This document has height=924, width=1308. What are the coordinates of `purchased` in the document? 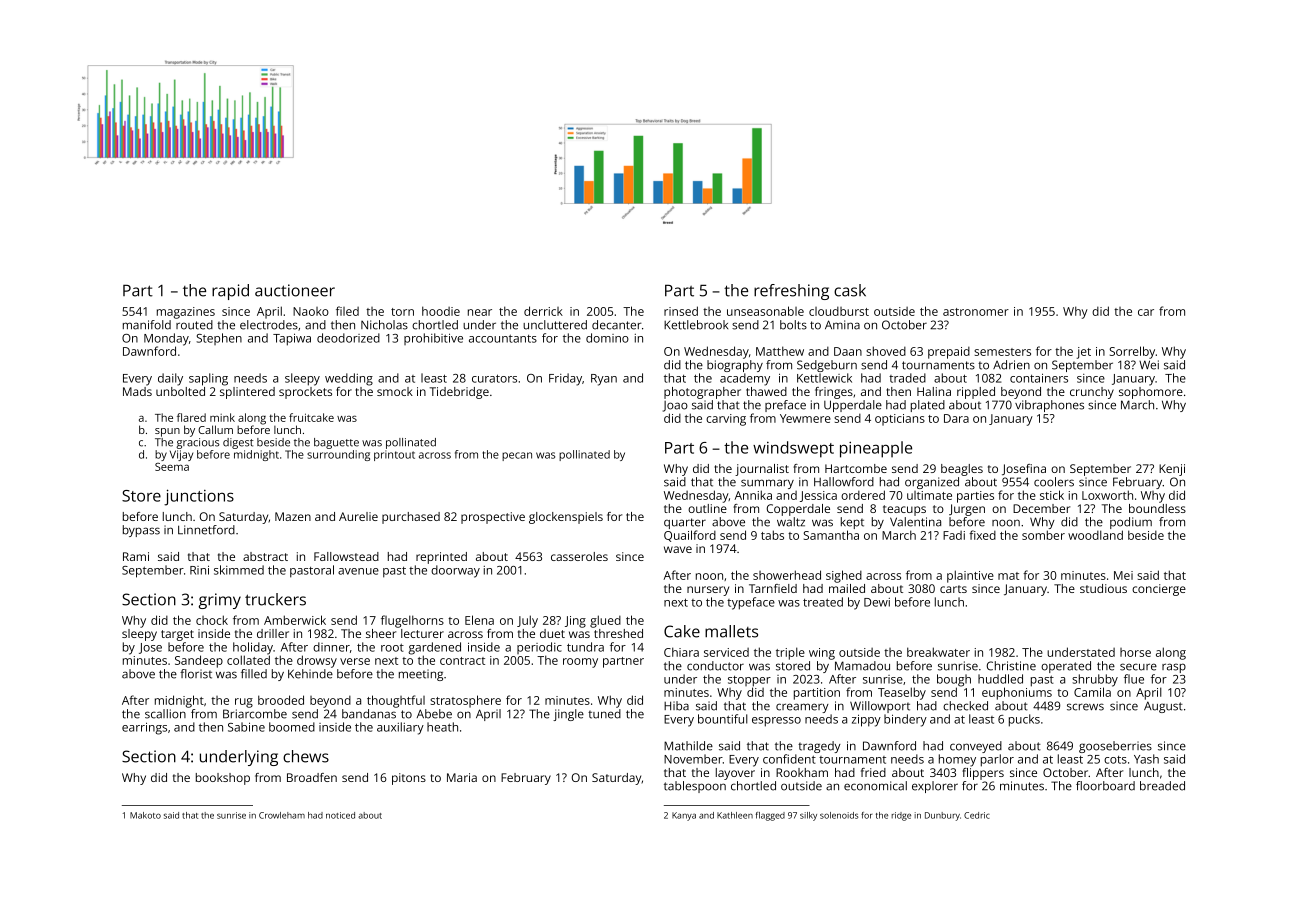 It's located at (411, 518).
